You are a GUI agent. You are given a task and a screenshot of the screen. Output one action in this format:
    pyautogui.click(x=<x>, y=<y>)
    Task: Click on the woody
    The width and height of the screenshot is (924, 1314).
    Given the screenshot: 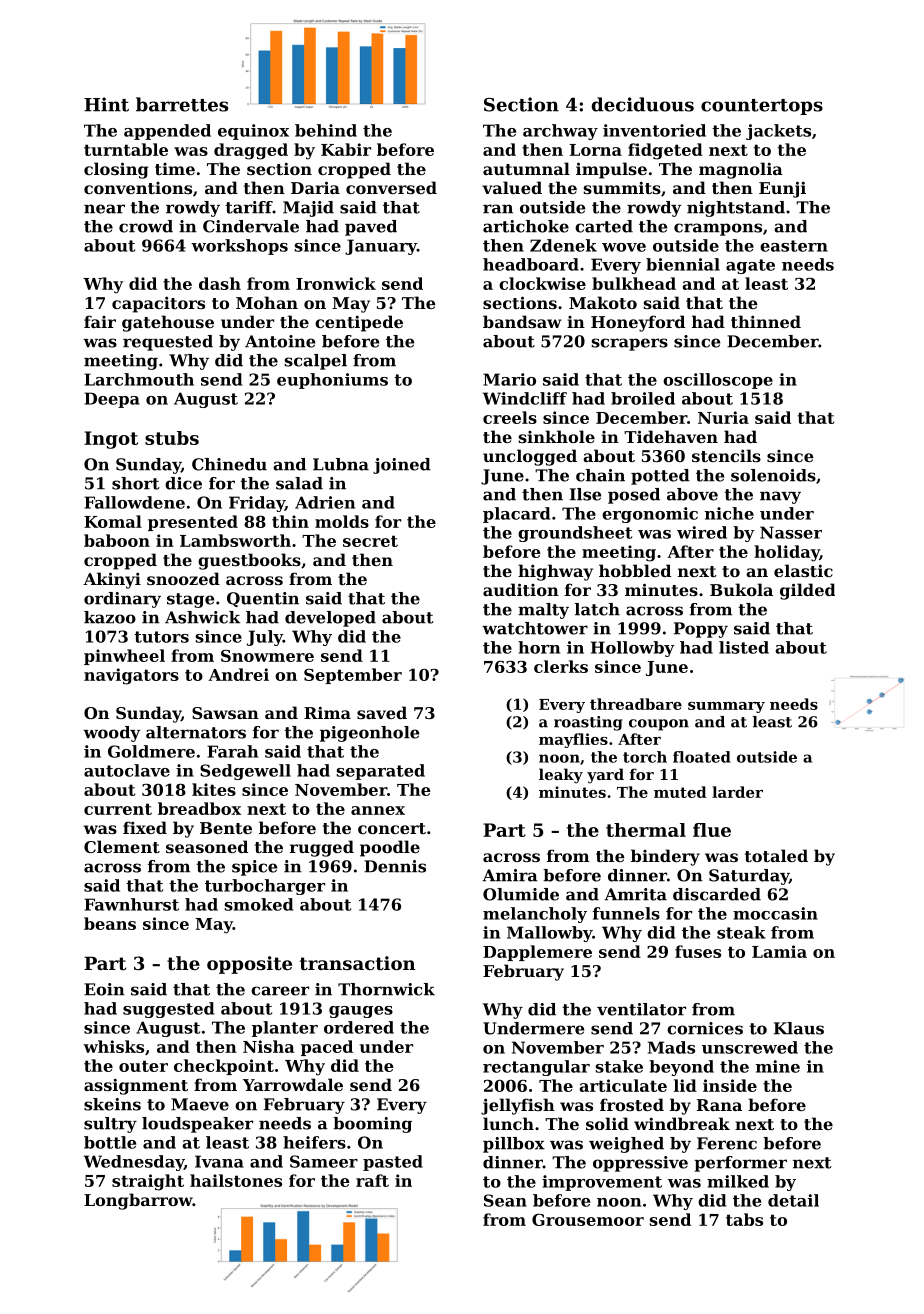 What is the action you would take?
    pyautogui.click(x=111, y=734)
